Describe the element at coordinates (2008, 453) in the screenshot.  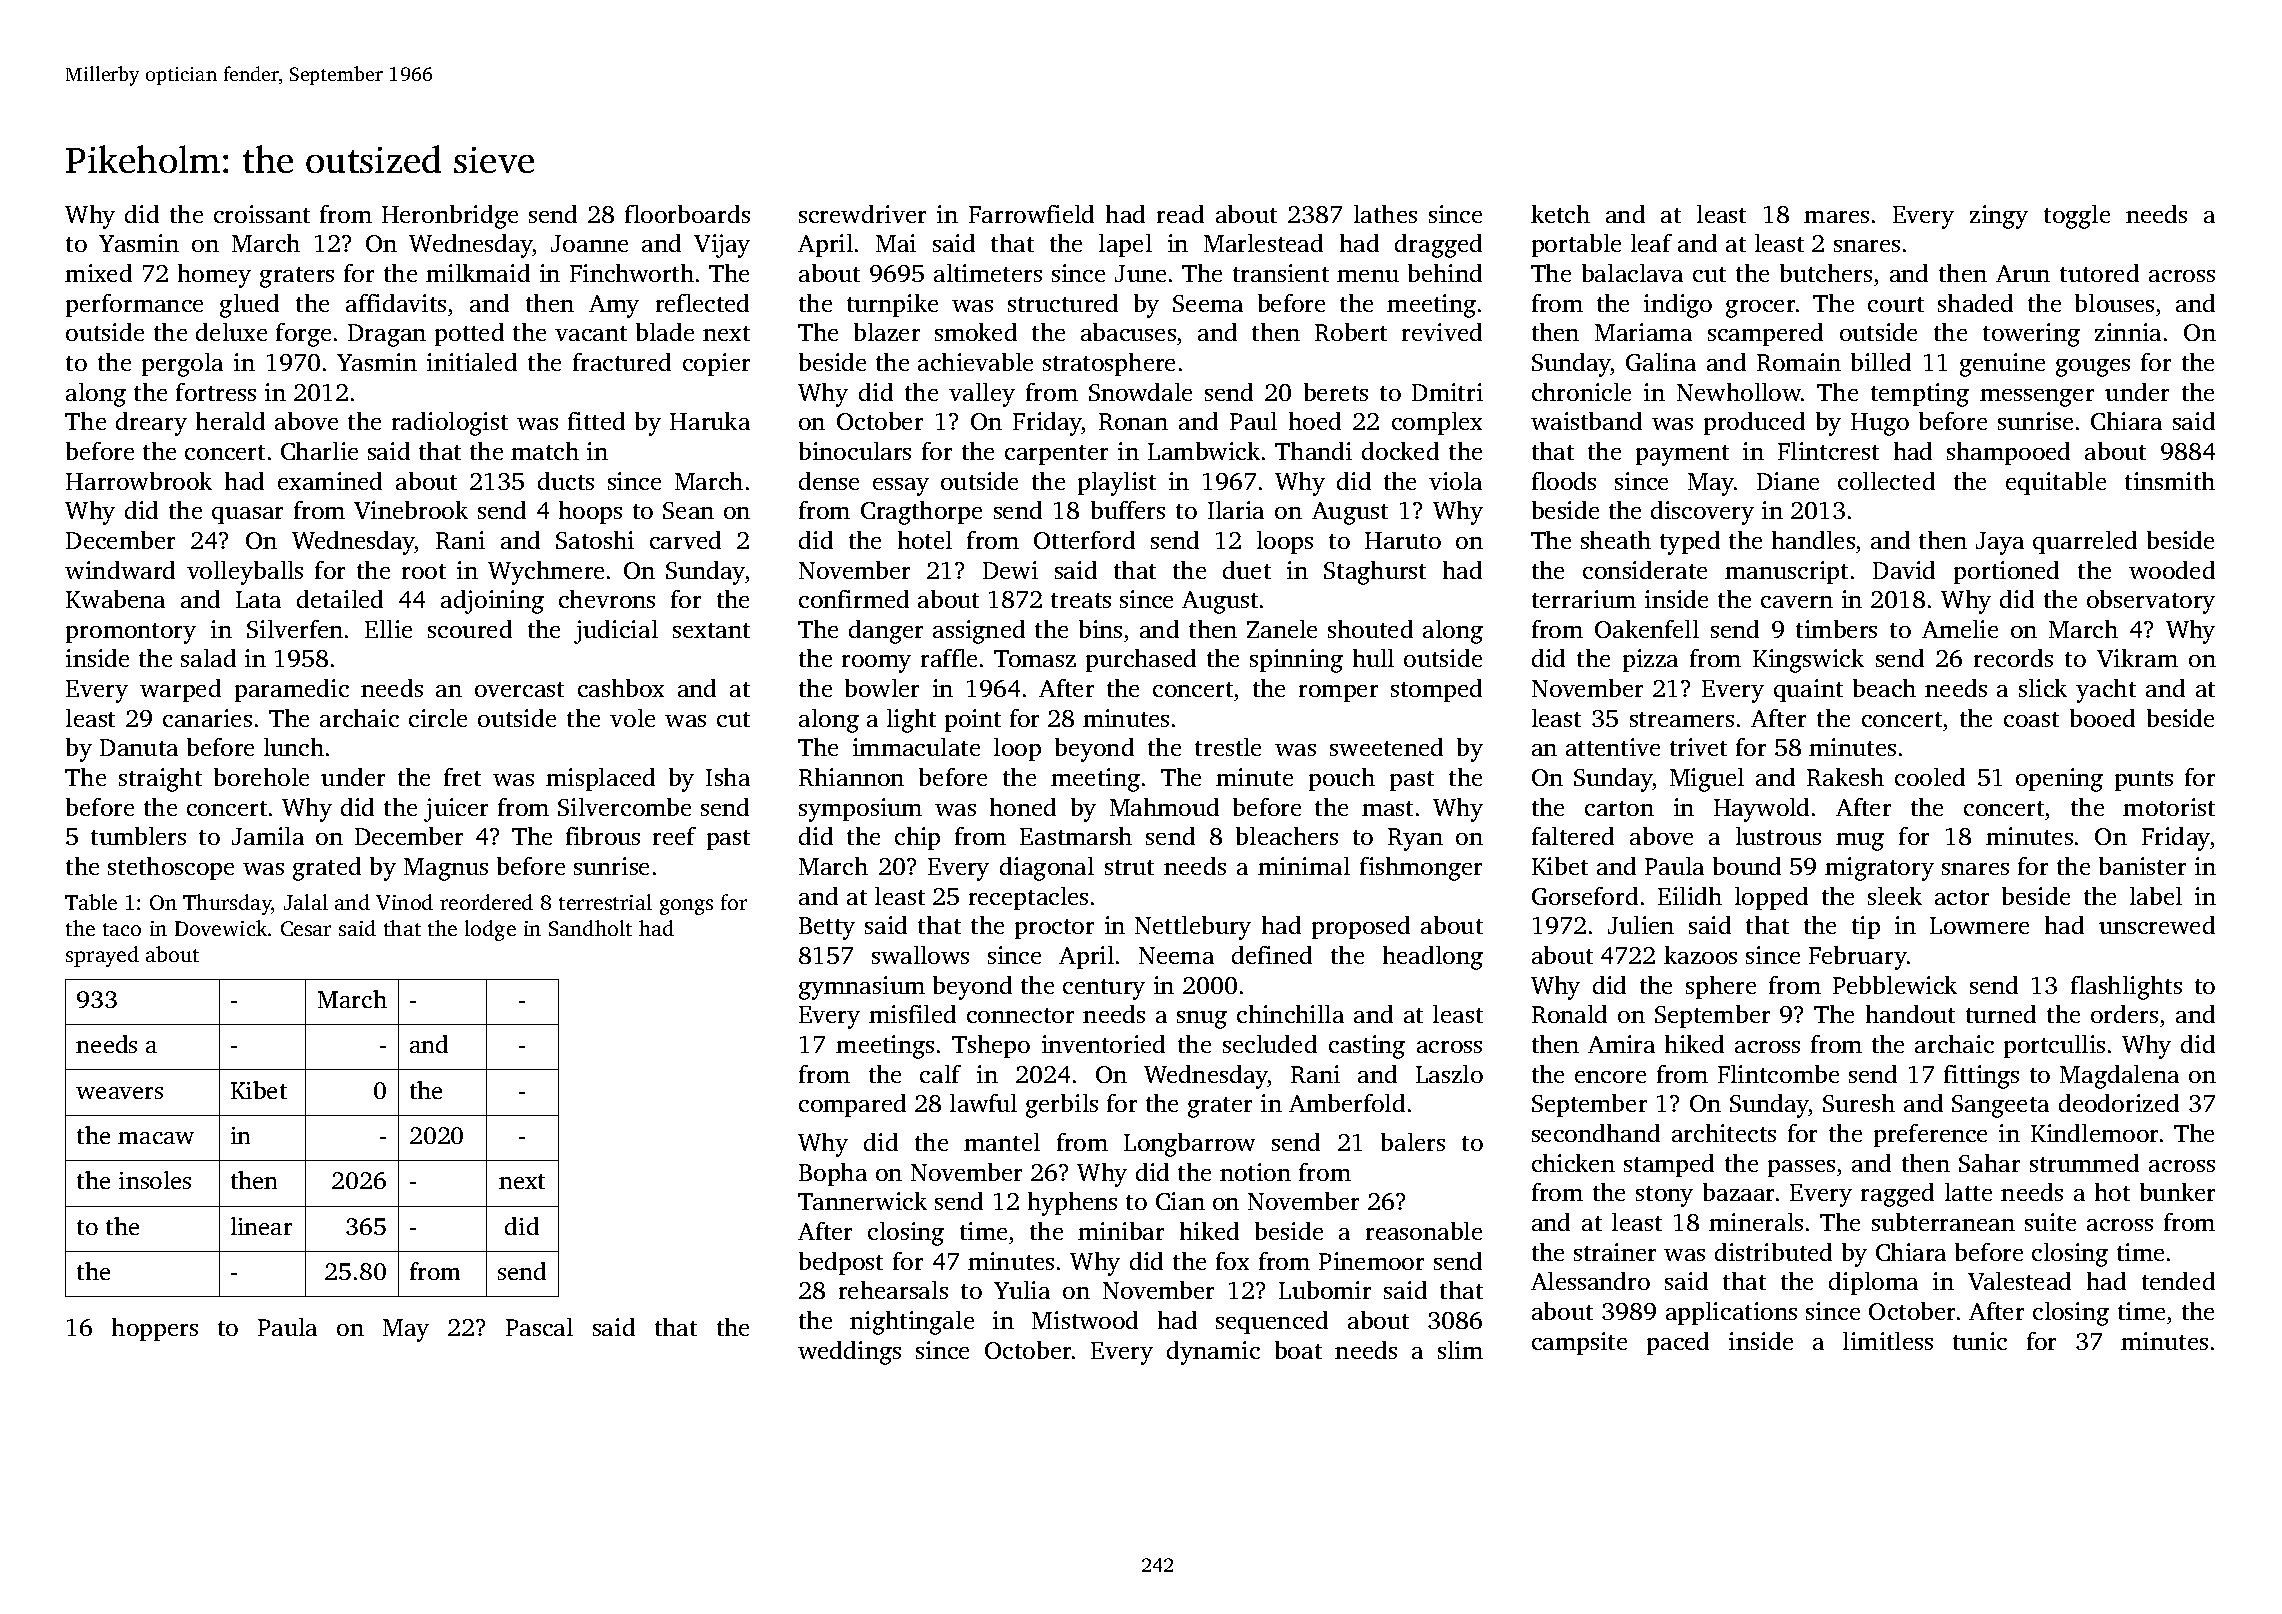
I see `shampooed` at that location.
